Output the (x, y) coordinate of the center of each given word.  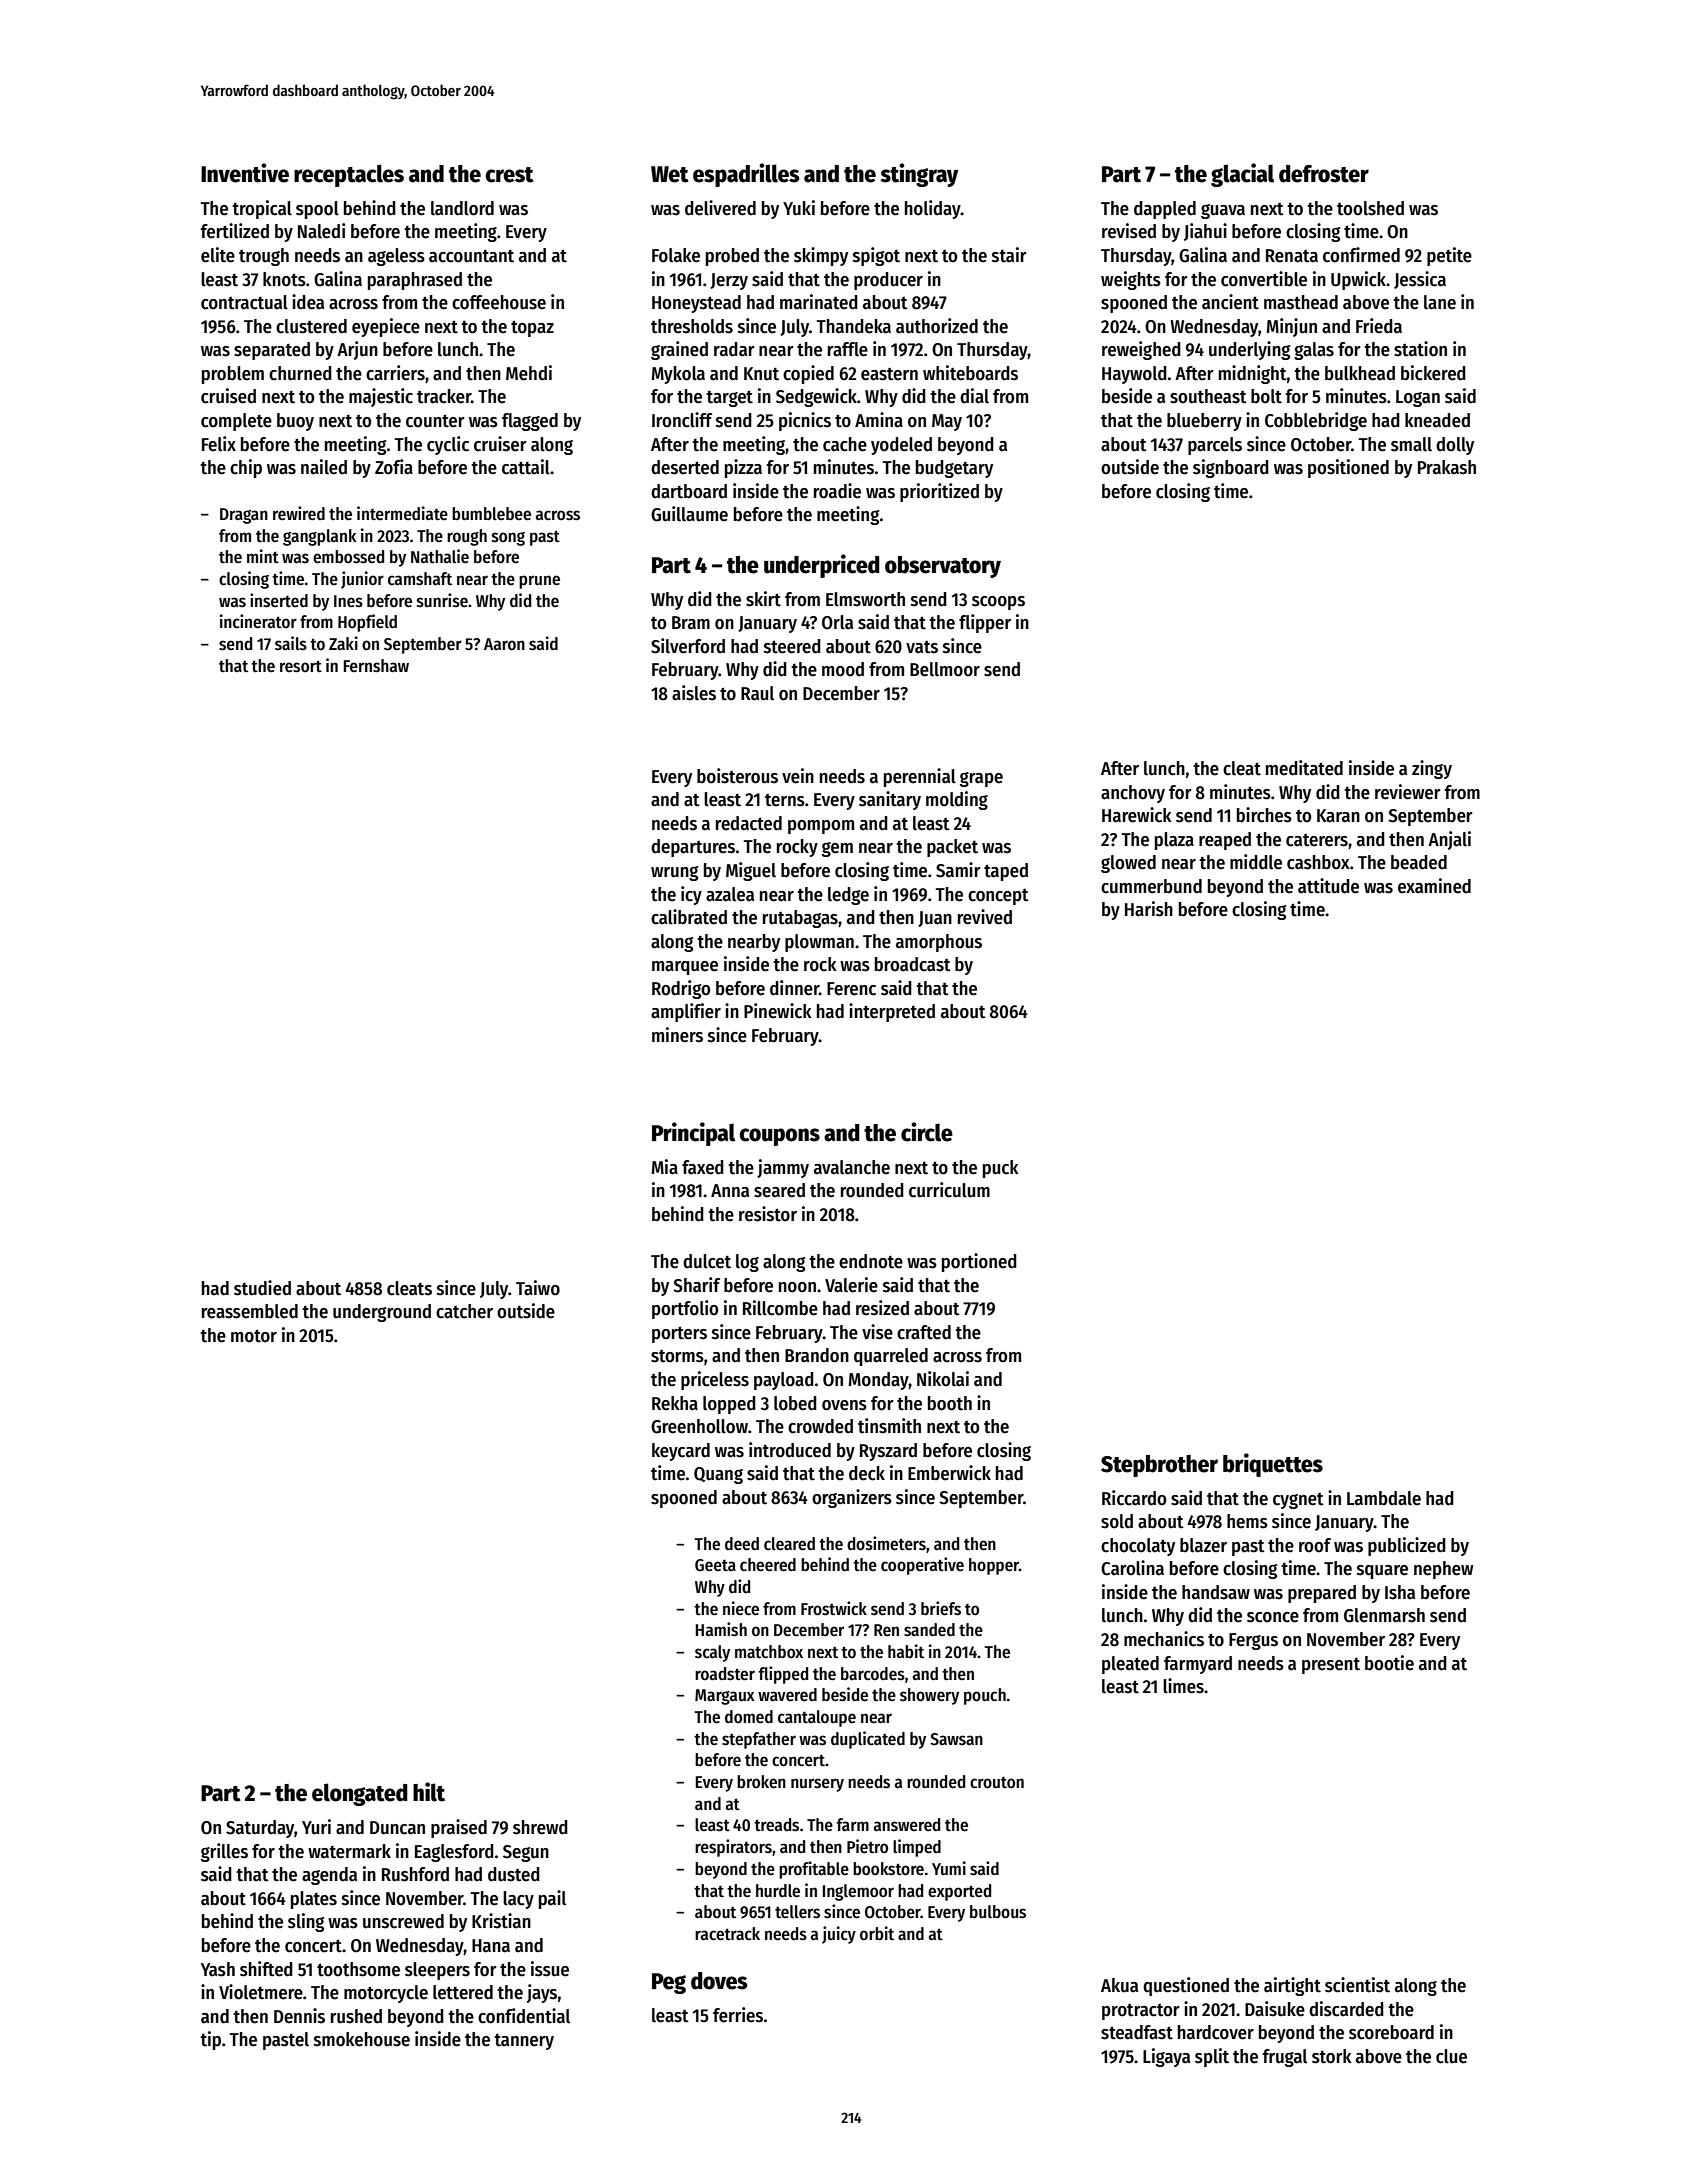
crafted (924, 1332)
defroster (1324, 174)
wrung (674, 873)
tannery (524, 2042)
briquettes (1273, 1465)
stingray (919, 175)
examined (1434, 886)
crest (510, 175)
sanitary (890, 800)
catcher (464, 1311)
